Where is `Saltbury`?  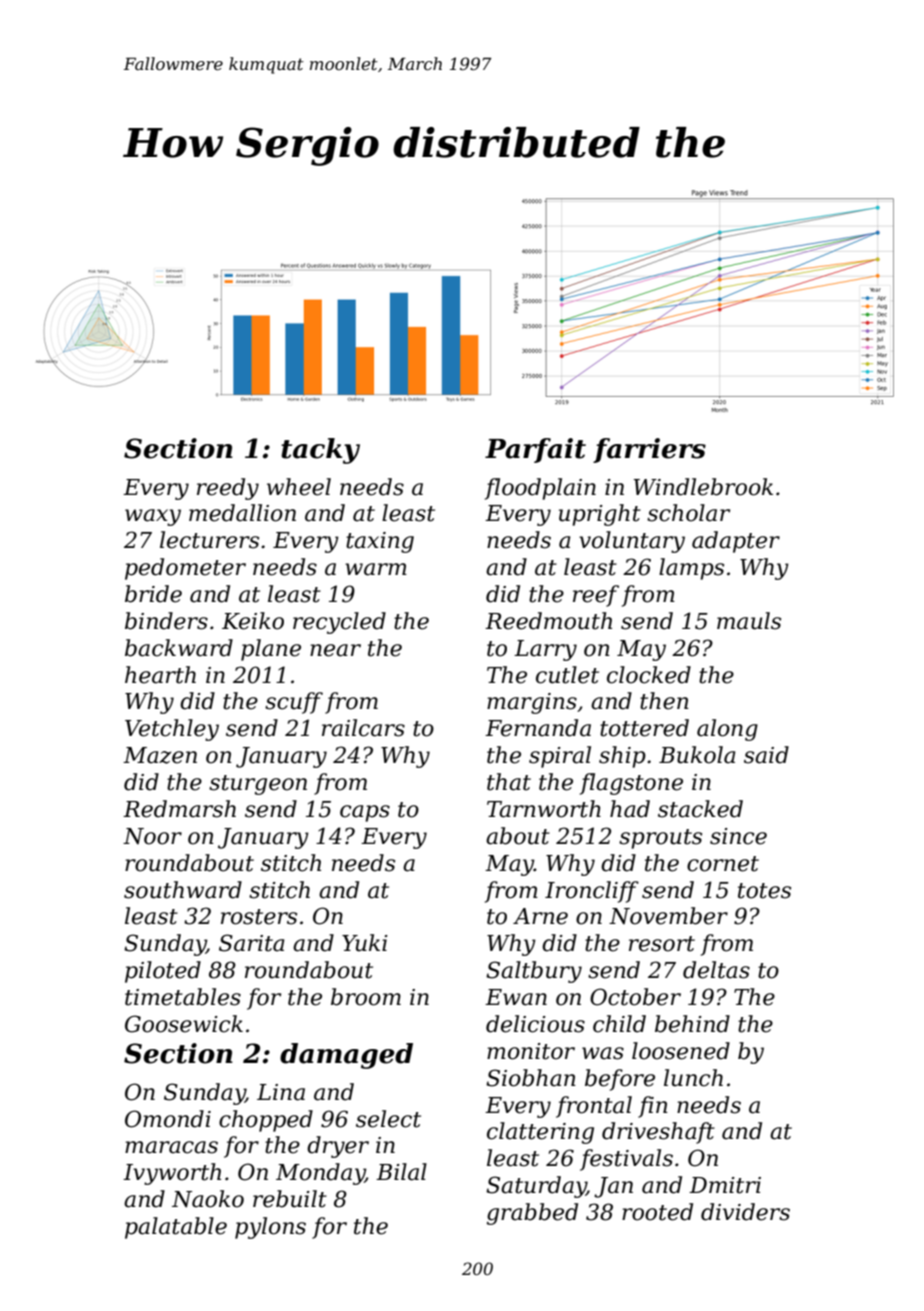 Saltbury is located at coordinates (534, 972).
